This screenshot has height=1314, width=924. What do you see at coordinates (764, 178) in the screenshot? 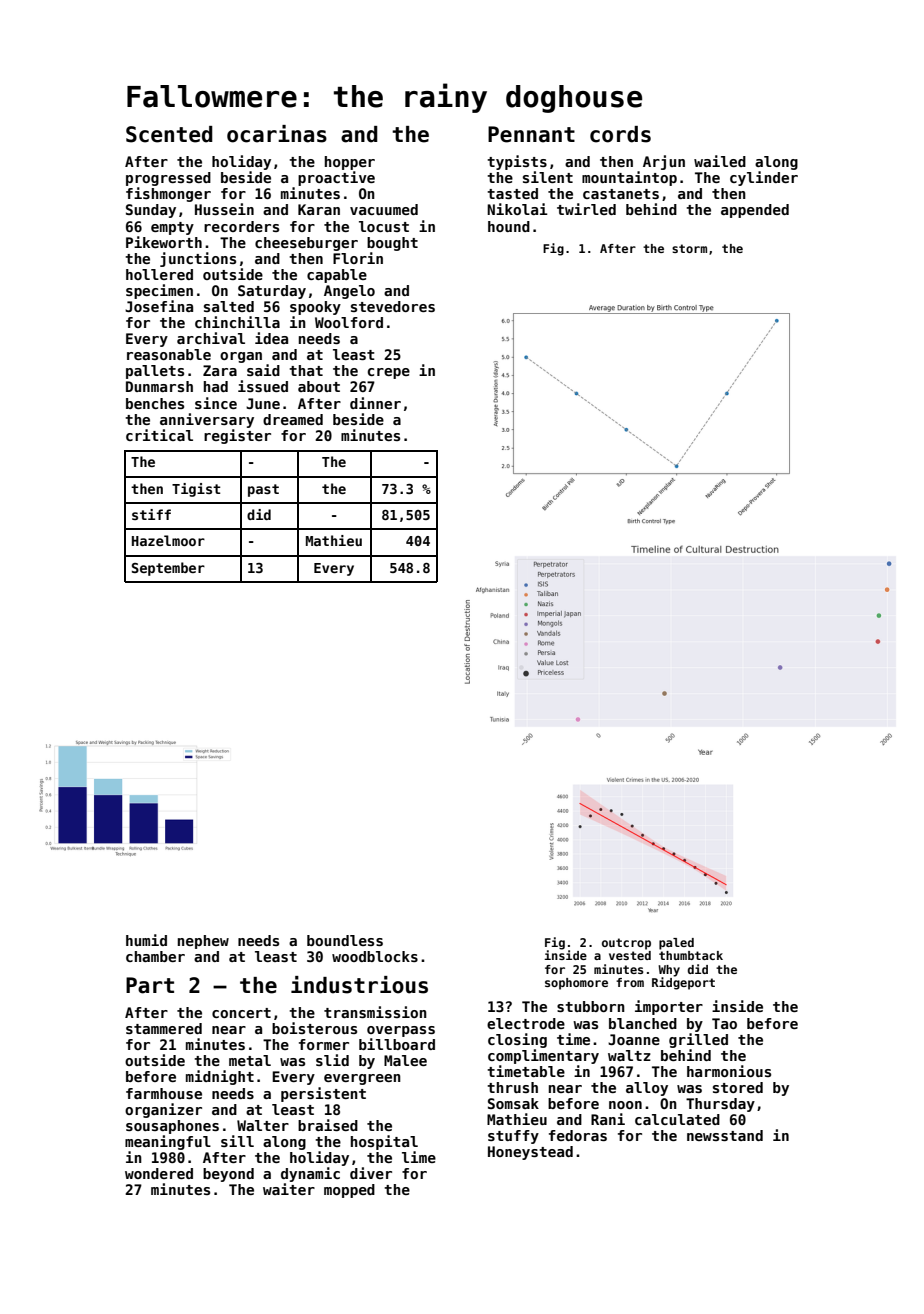
I see `cylinder` at bounding box center [764, 178].
